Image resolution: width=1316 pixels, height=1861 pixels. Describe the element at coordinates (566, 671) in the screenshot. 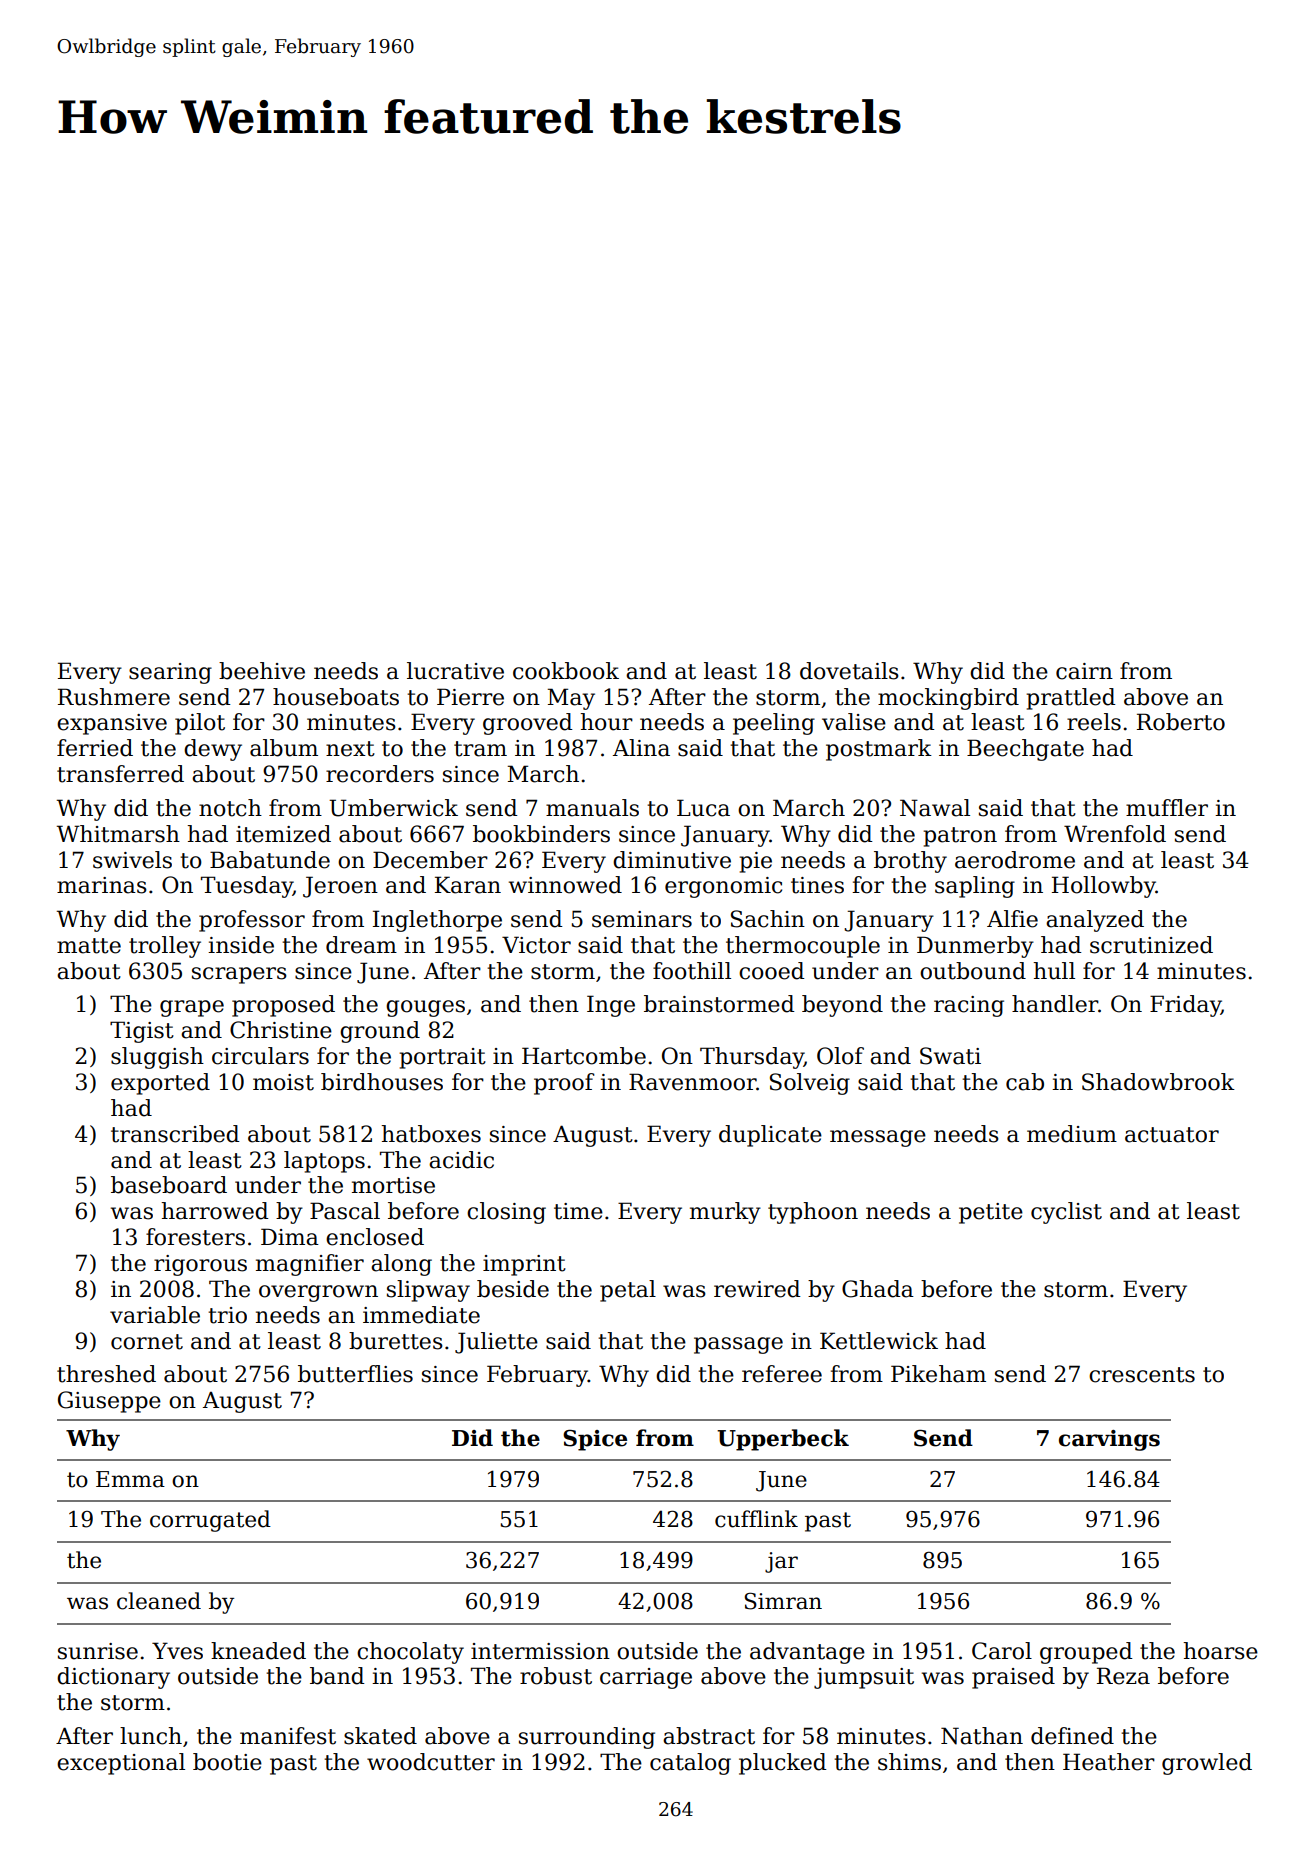

I see `cookbook` at that location.
